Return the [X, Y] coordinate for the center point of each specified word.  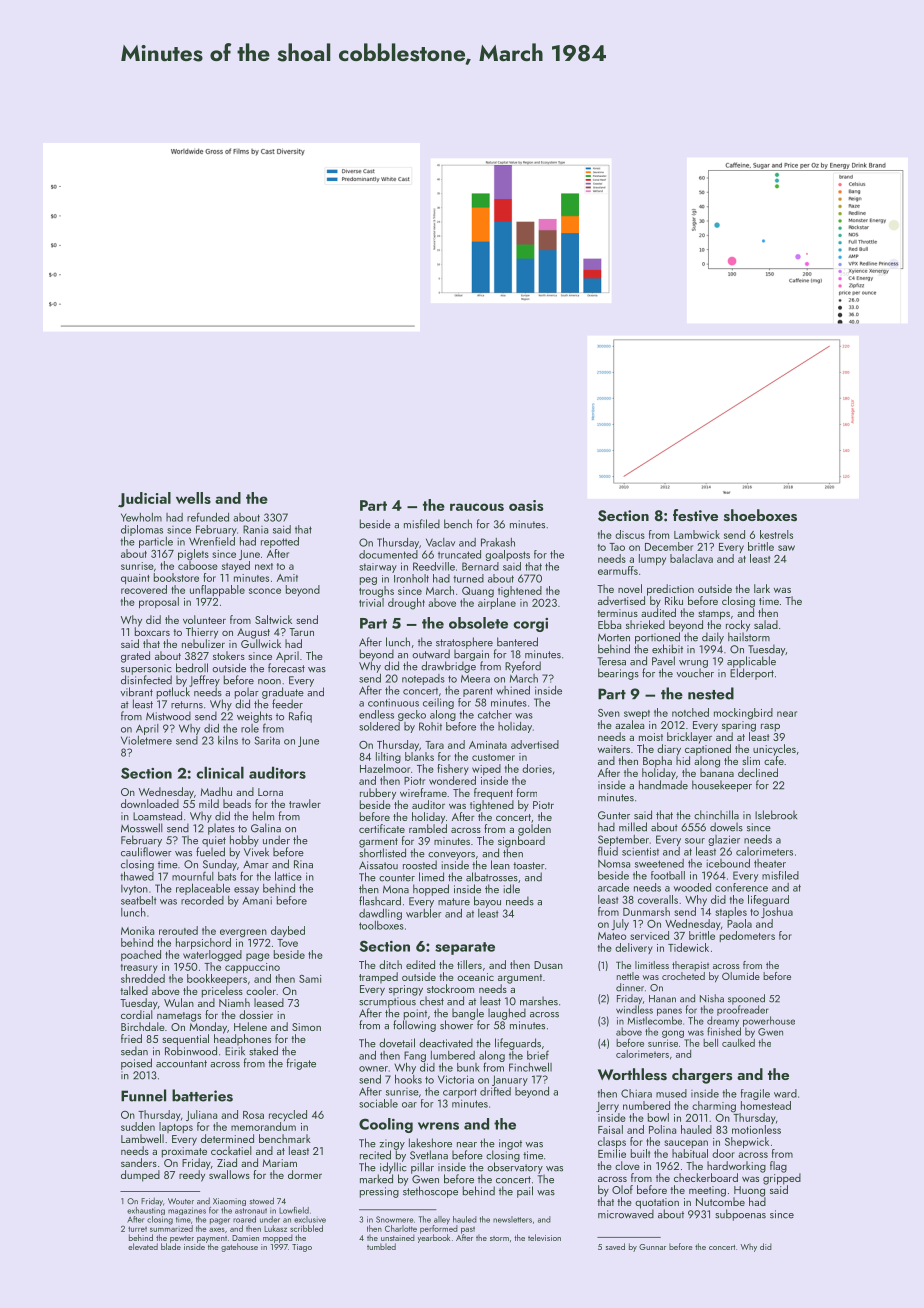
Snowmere [394, 1219]
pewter [182, 1239]
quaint [135, 579]
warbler [424, 913]
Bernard [480, 566]
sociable [378, 1103]
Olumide [741, 976]
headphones [242, 1039]
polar [247, 693]
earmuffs [618, 570]
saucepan [686, 1144]
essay [246, 891]
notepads [423, 679]
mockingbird [743, 714]
